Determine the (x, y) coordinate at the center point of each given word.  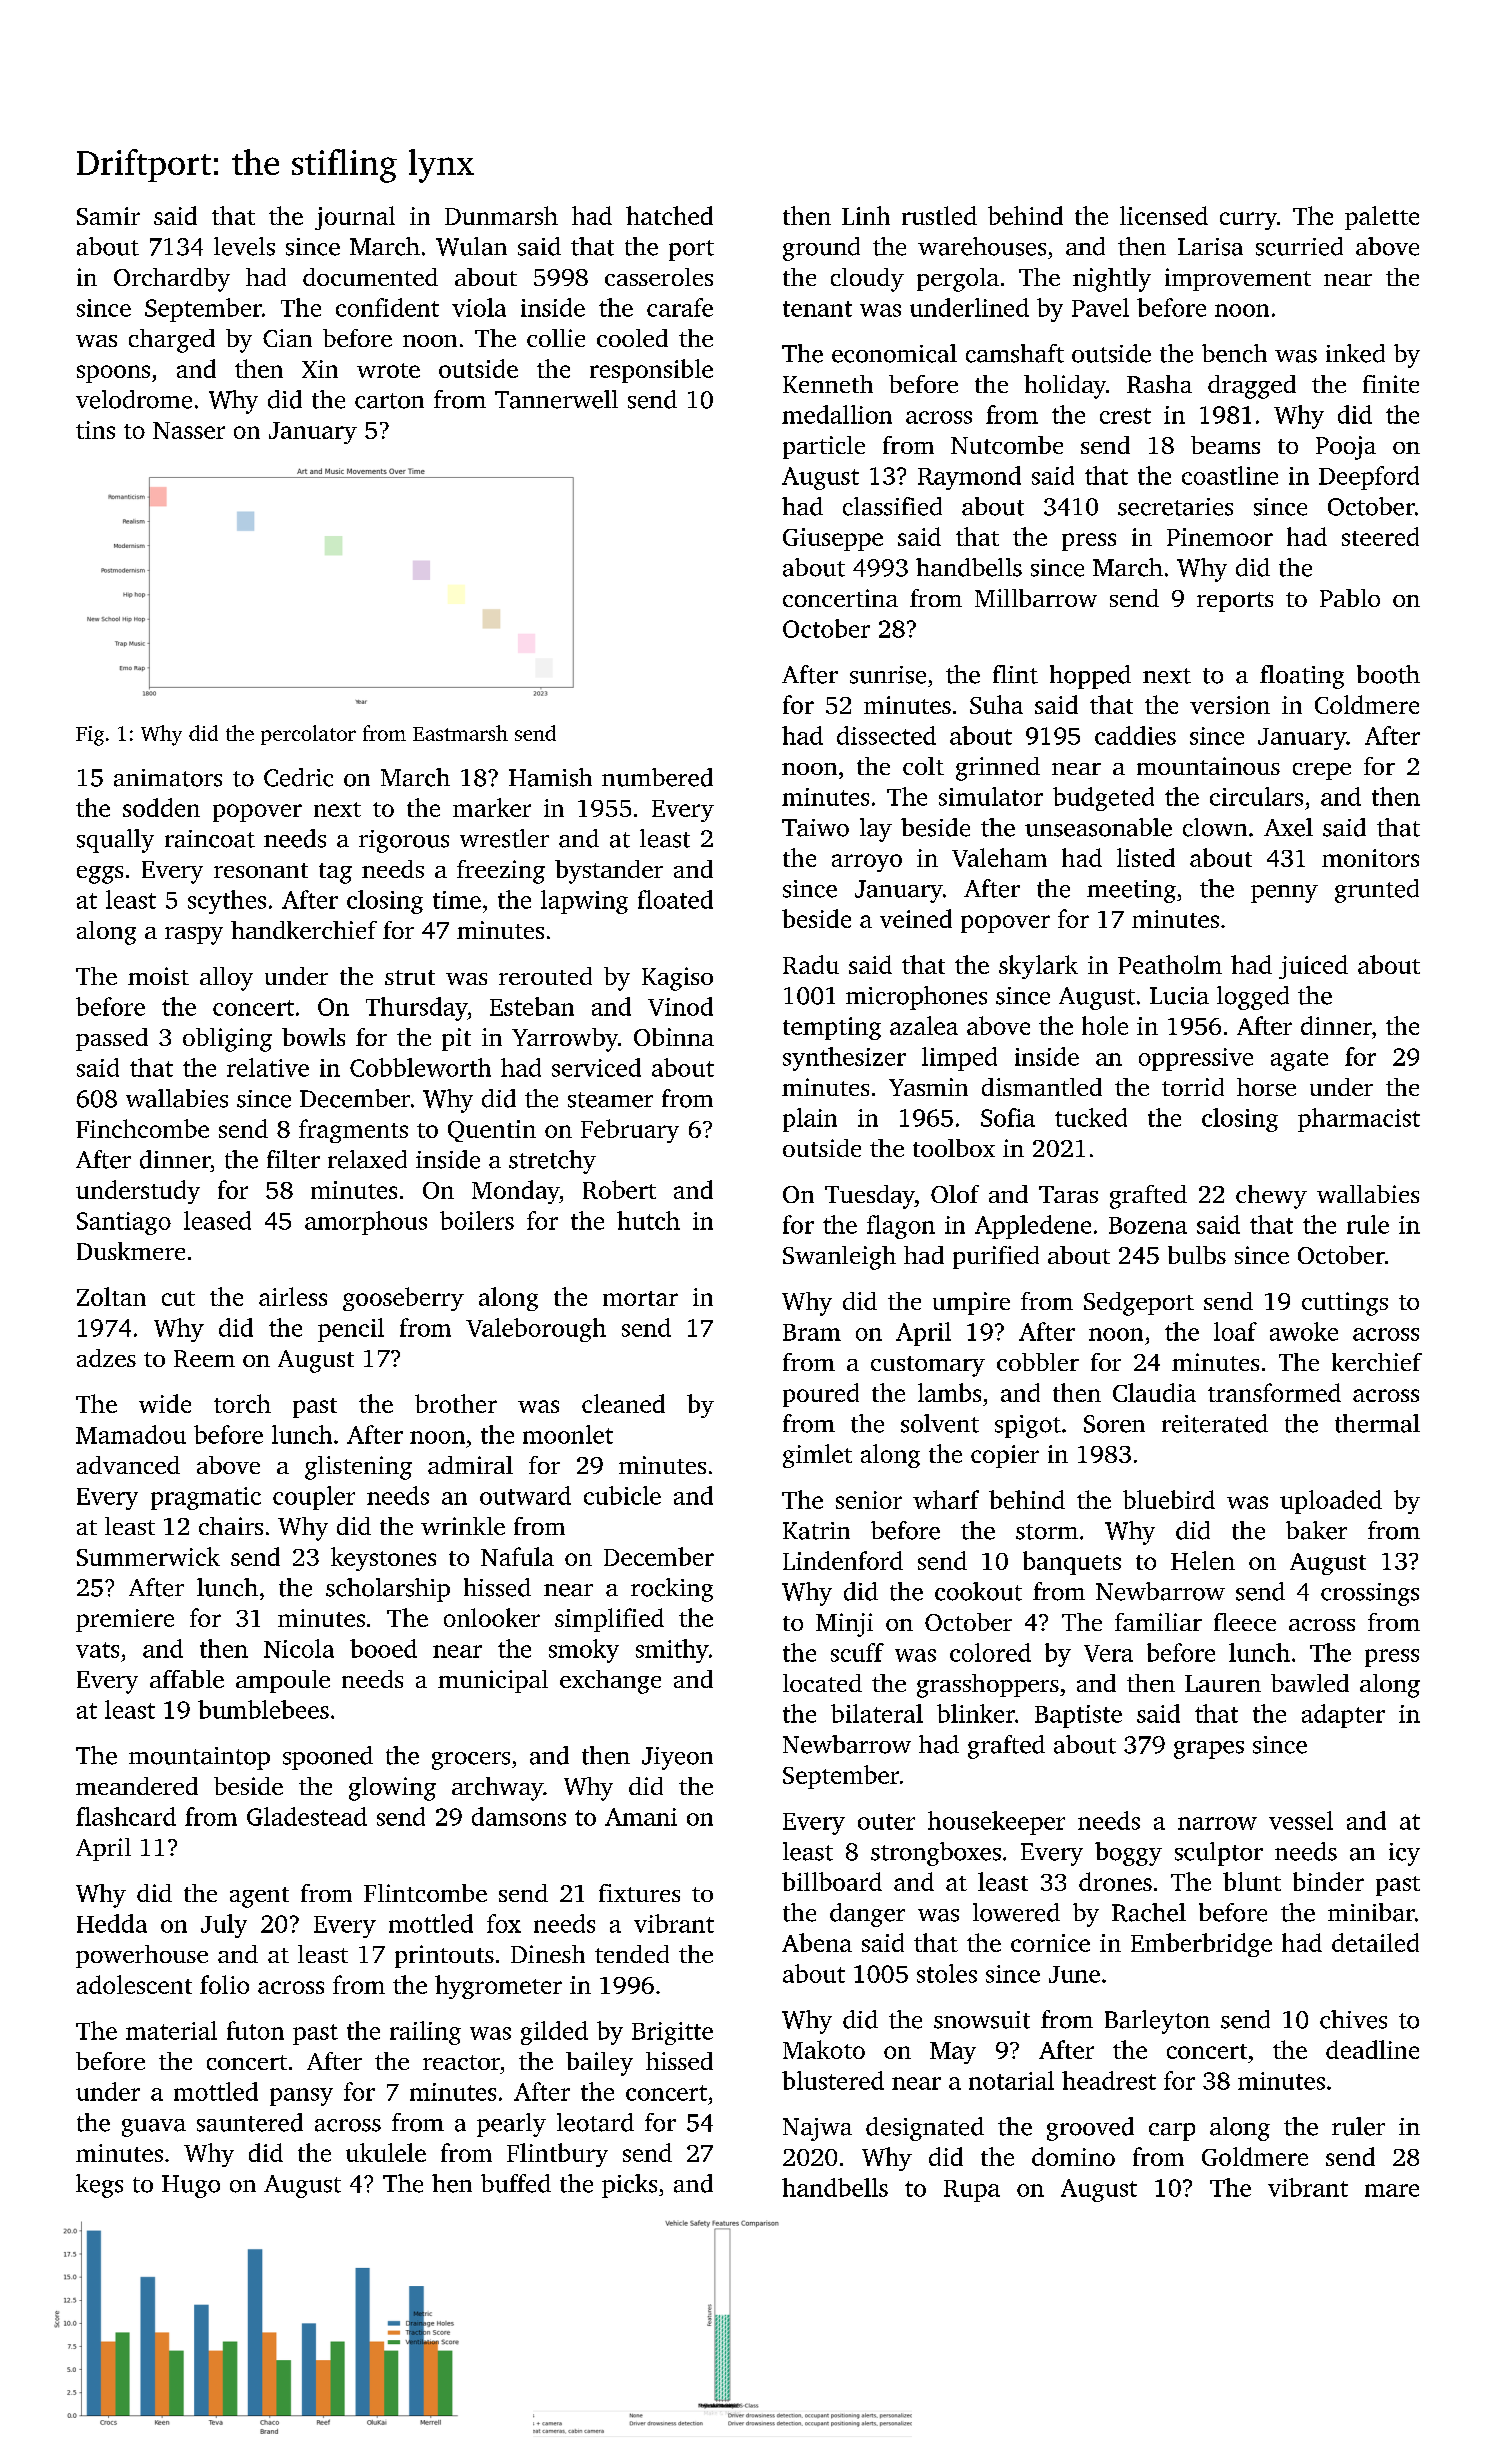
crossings (1370, 1594)
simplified (609, 1620)
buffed (516, 2183)
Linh (866, 215)
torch (242, 1403)
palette (1382, 218)
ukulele (386, 2152)
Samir (108, 216)
